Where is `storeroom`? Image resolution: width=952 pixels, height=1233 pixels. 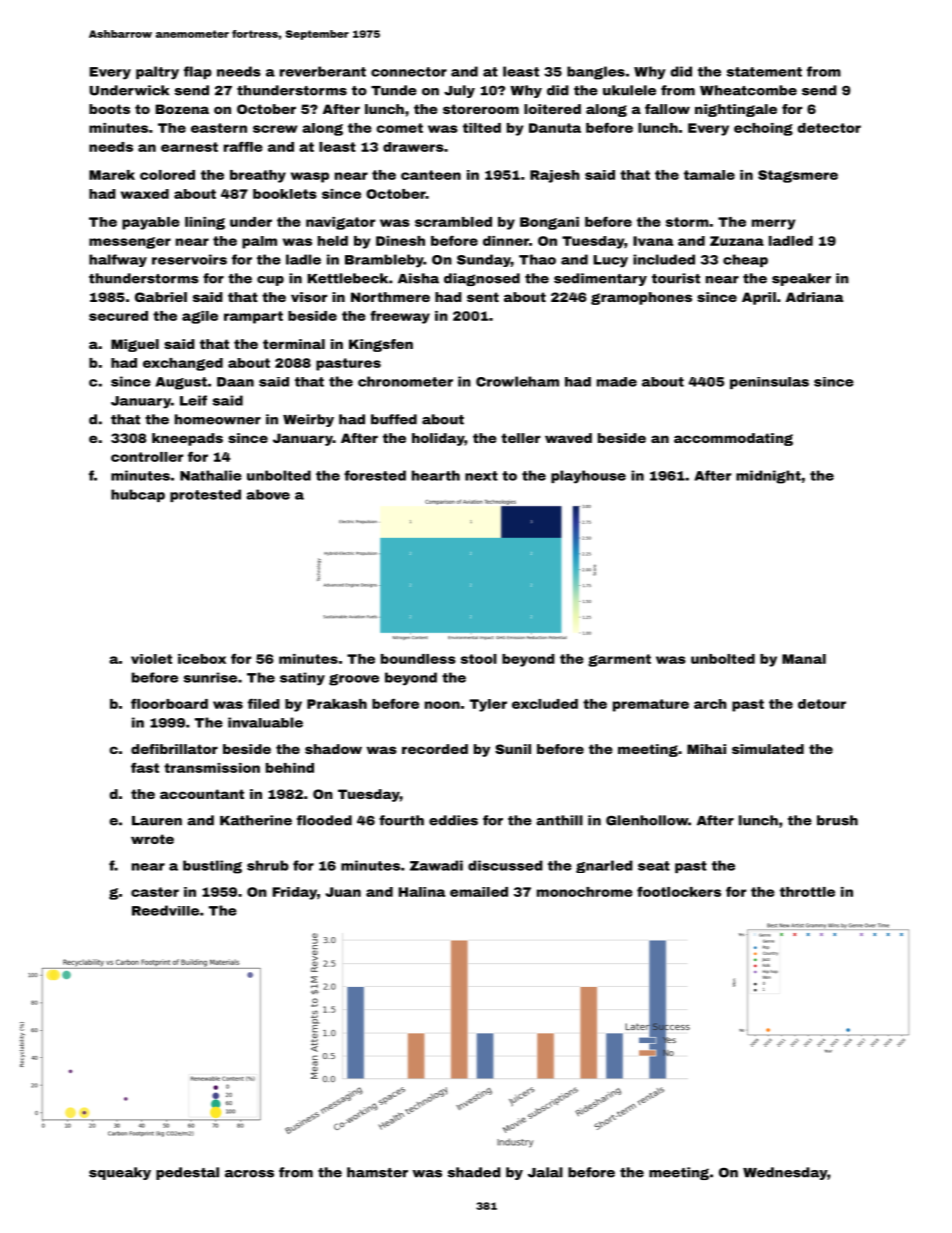 storeroom is located at coordinates (481, 109).
